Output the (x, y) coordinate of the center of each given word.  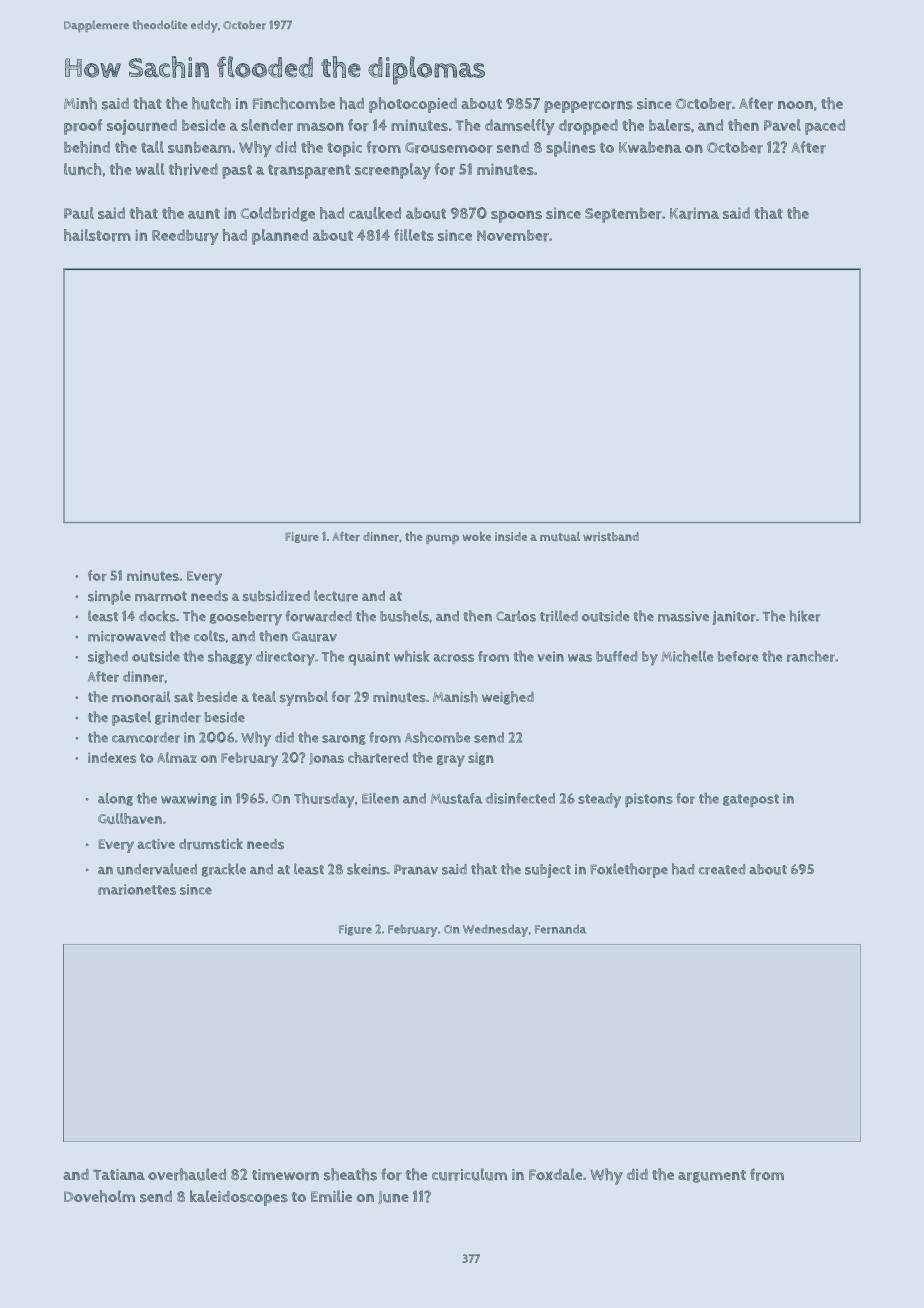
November (513, 235)
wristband (611, 537)
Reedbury (185, 237)
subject (548, 871)
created (722, 869)
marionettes (137, 889)
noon (795, 105)
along (115, 799)
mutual (560, 536)
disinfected (520, 798)
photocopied (413, 105)
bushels (404, 616)
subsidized (276, 596)
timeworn (285, 1175)
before (738, 656)
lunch (83, 169)
